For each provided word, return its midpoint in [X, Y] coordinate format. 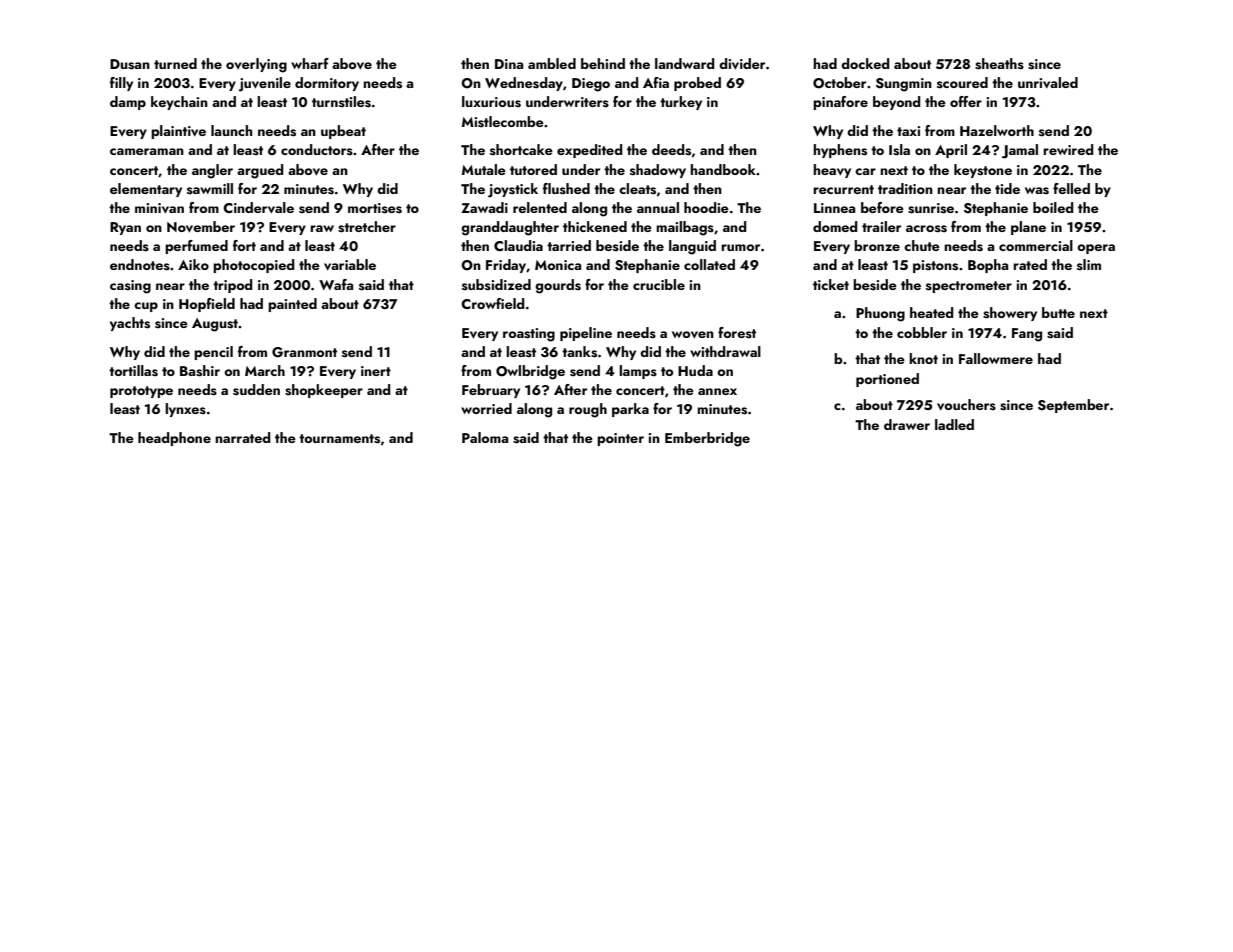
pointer [620, 439]
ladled [954, 424]
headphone [174, 439]
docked [865, 63]
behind [603, 63]
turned [175, 63]
